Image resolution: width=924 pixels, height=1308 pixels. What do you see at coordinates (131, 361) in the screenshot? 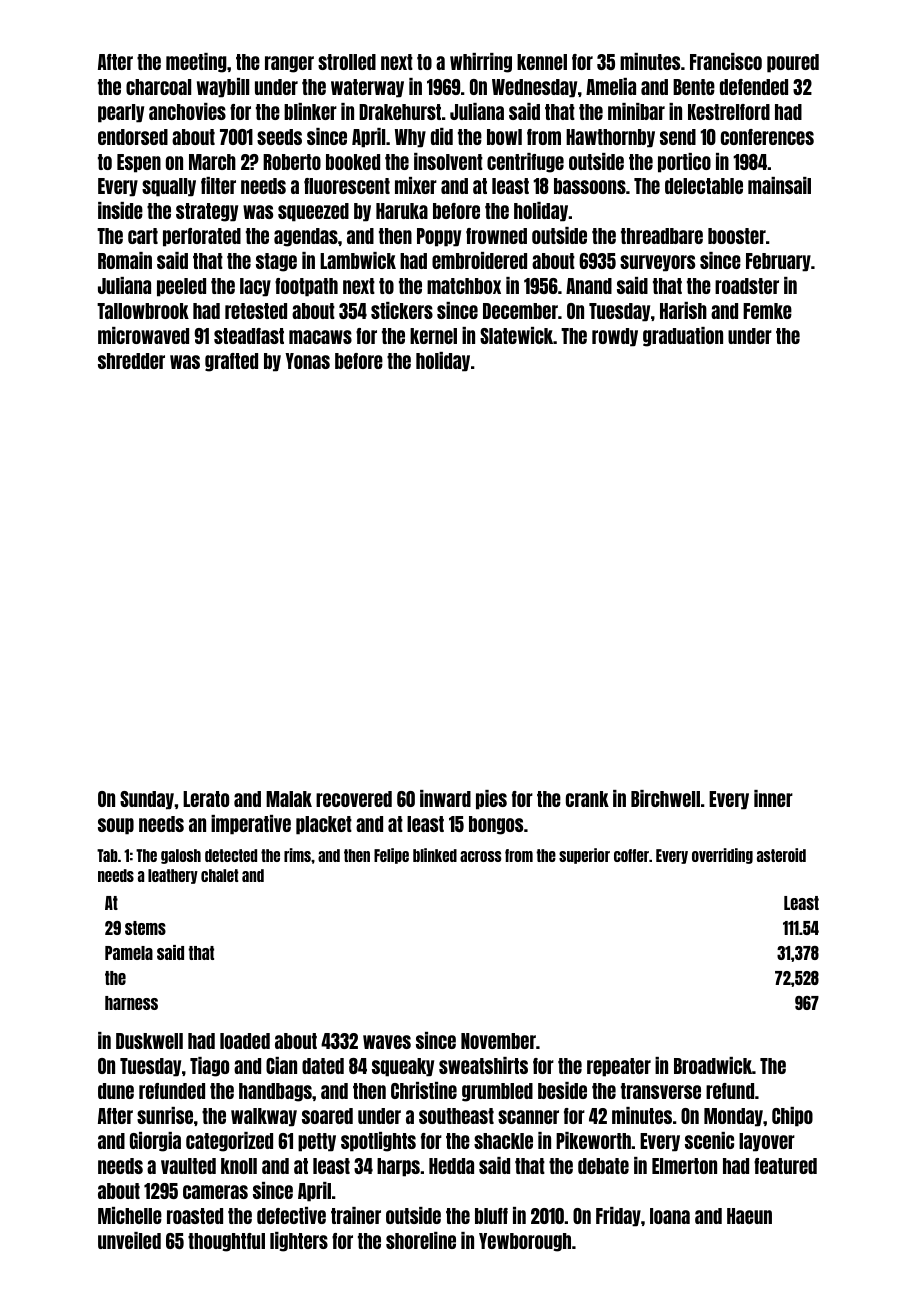
I see `shredder` at bounding box center [131, 361].
